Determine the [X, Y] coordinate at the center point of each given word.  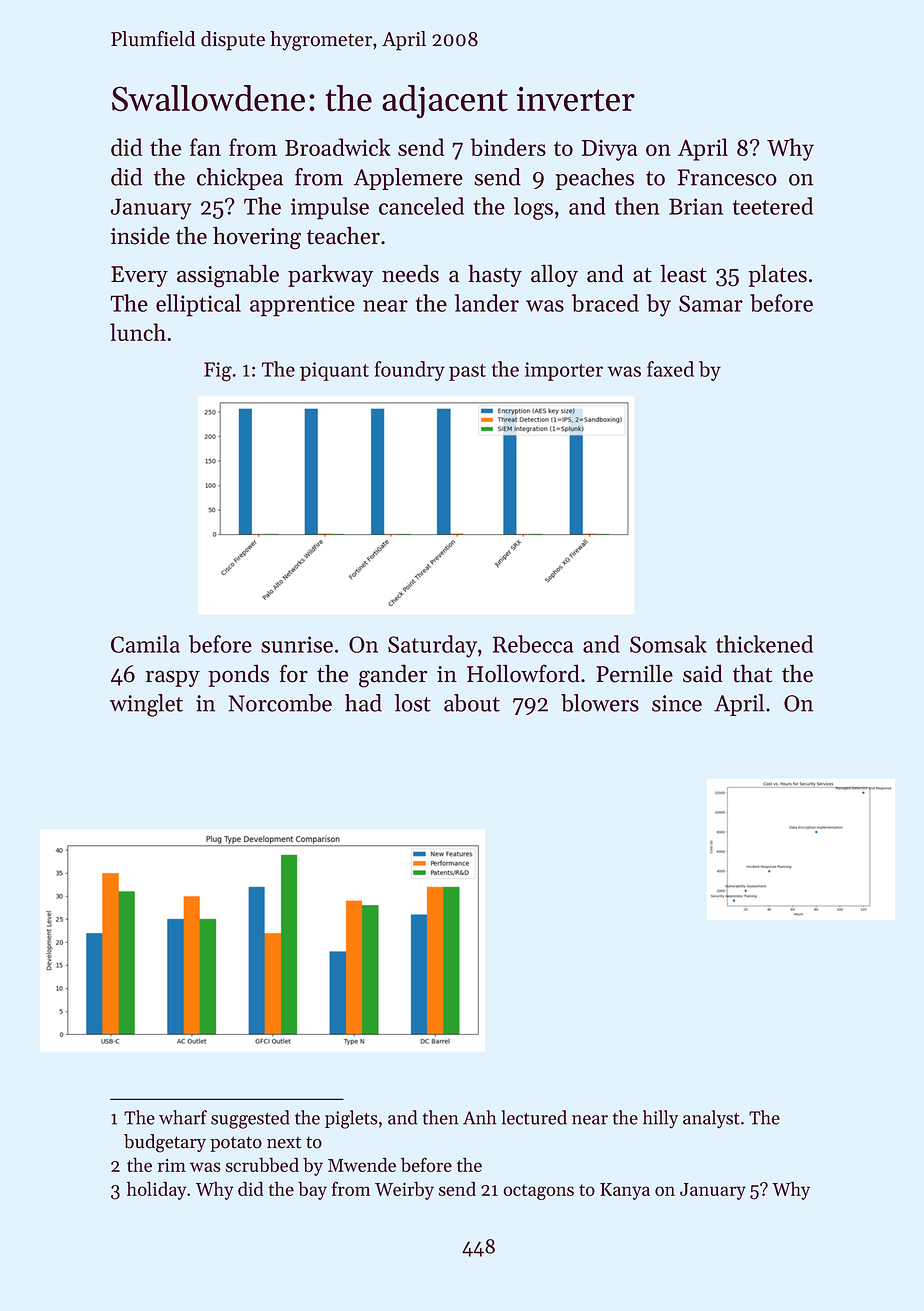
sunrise [297, 644]
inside [140, 235]
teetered [773, 206]
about [472, 703]
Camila [145, 644]
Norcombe [280, 703]
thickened [764, 644]
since [677, 703]
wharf [183, 1117]
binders [508, 147]
